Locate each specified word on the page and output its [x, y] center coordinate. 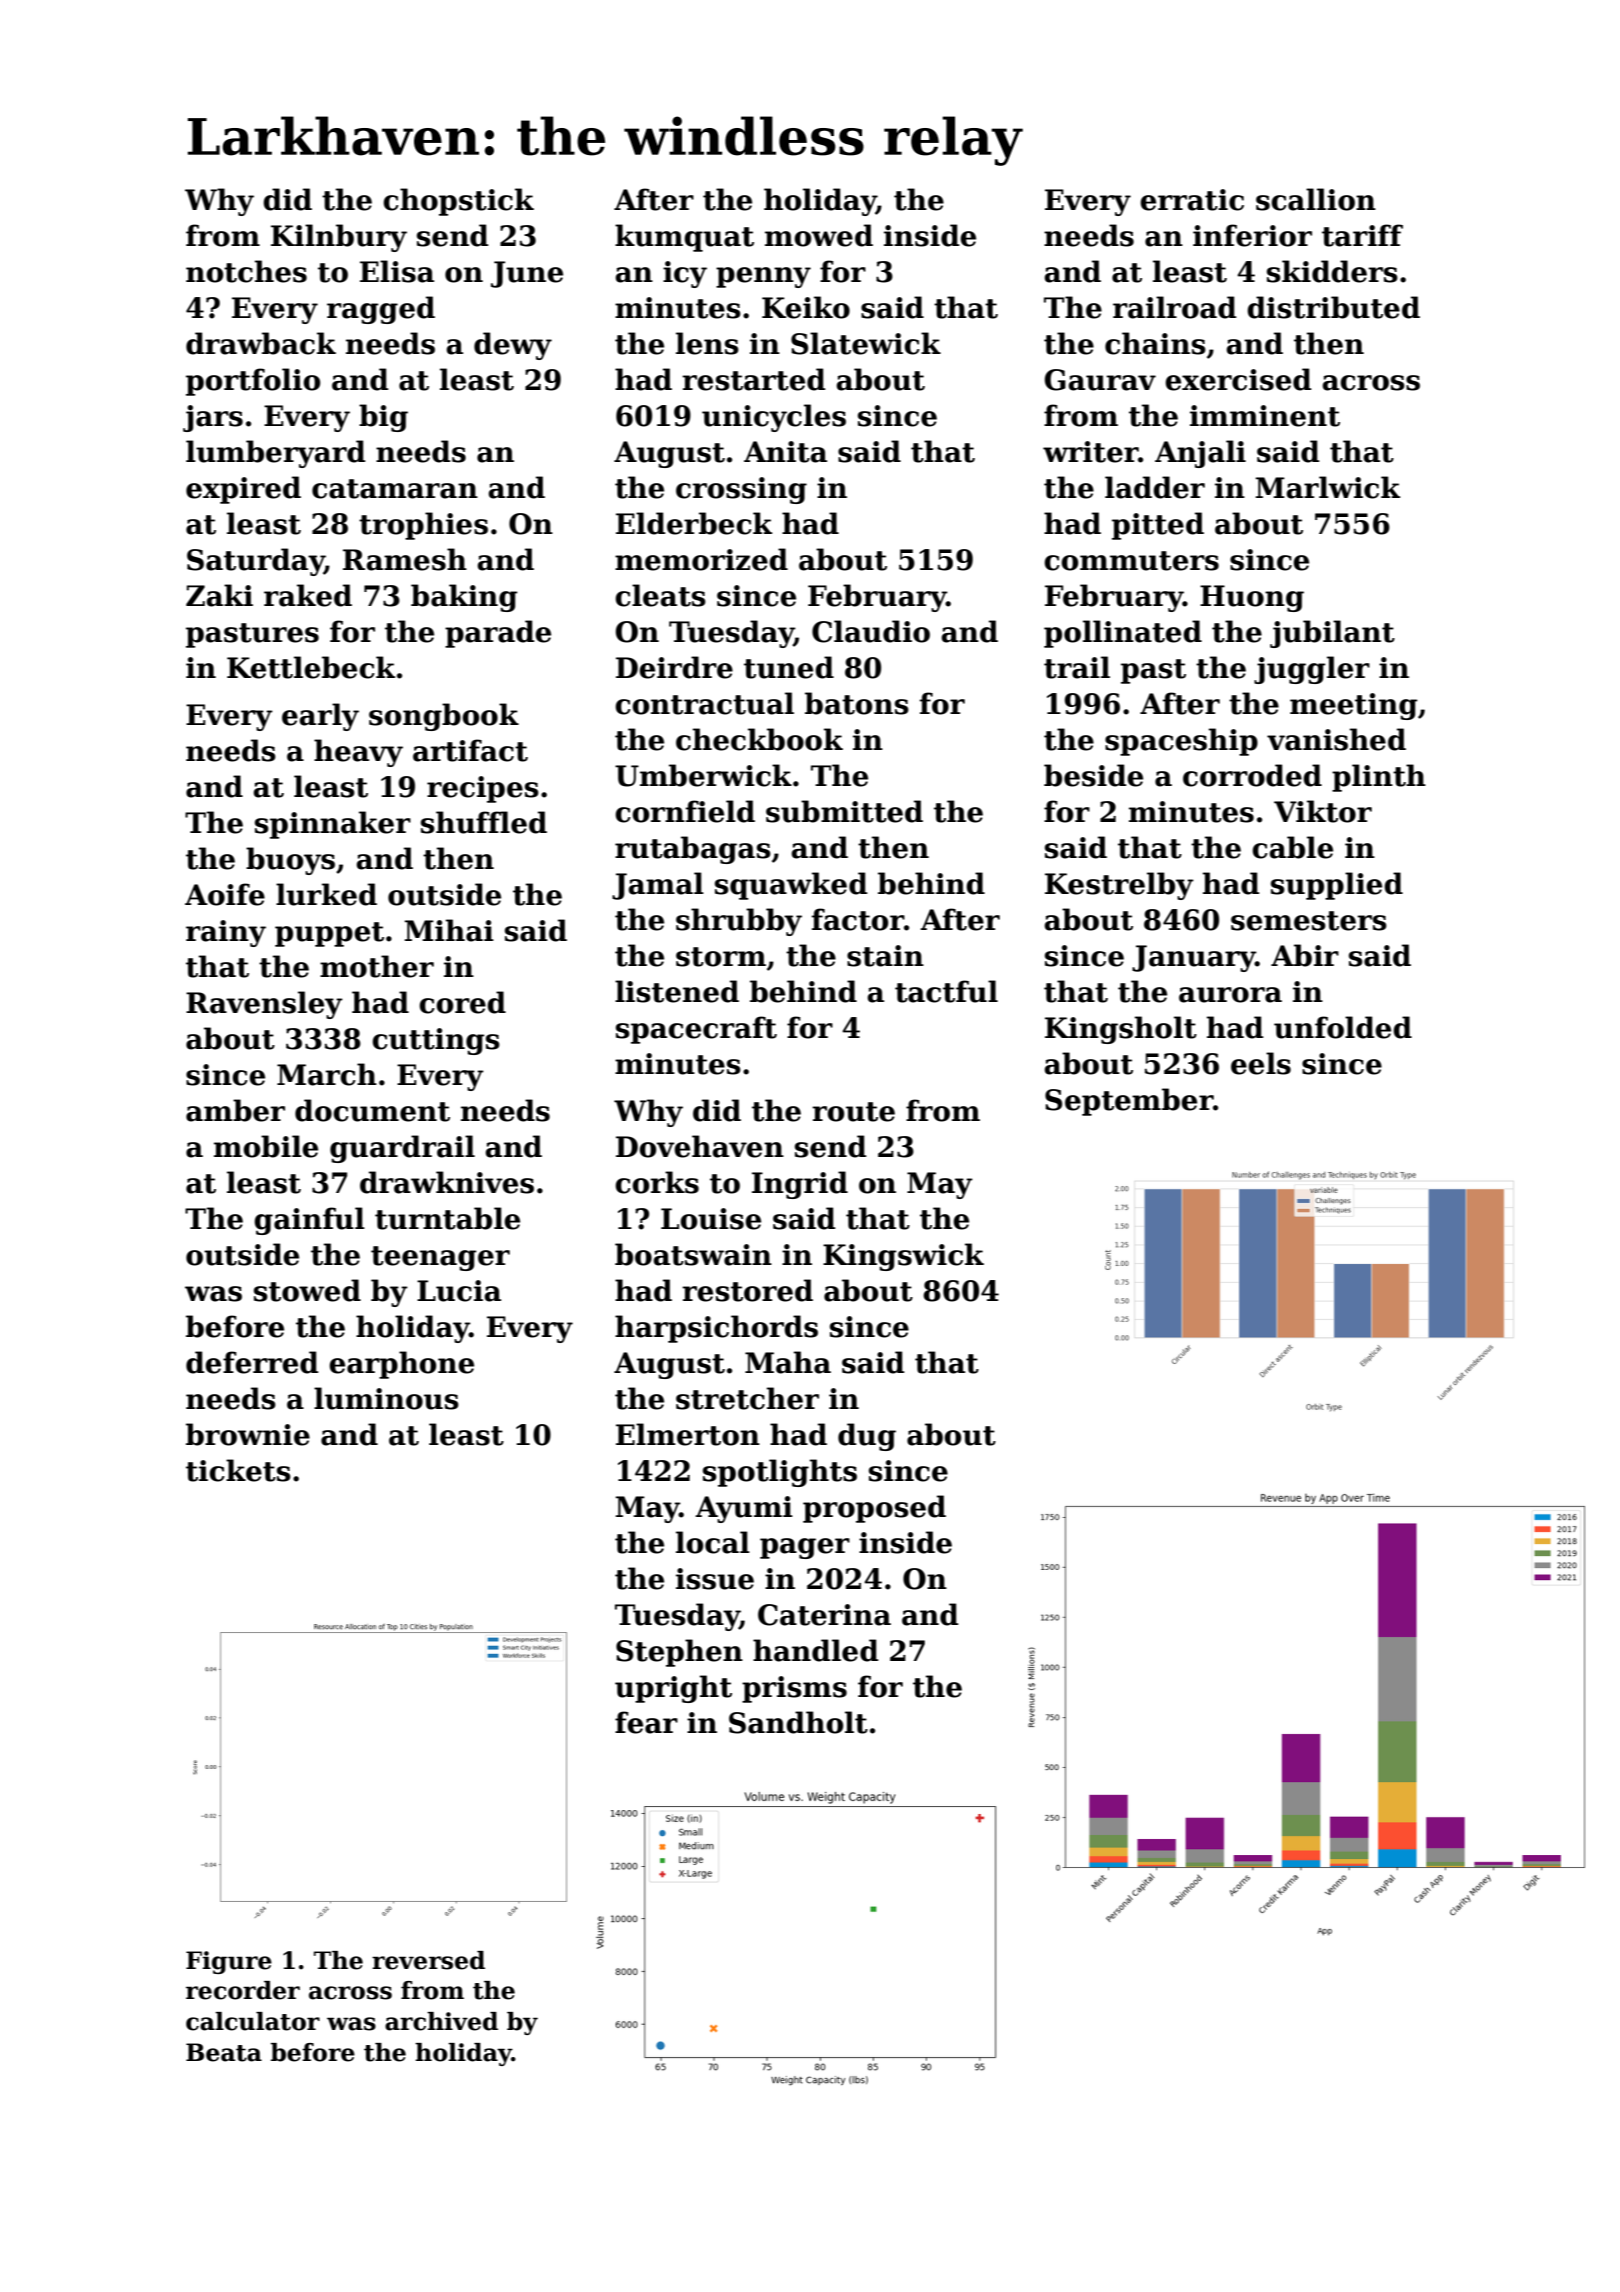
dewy [513, 346]
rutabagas [693, 850]
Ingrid [800, 1185]
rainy [226, 933]
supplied [1337, 886]
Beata [224, 2052]
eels [1261, 1063]
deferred [252, 1362]
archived [441, 2021]
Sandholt [798, 1722]
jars [213, 418]
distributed [1333, 307]
